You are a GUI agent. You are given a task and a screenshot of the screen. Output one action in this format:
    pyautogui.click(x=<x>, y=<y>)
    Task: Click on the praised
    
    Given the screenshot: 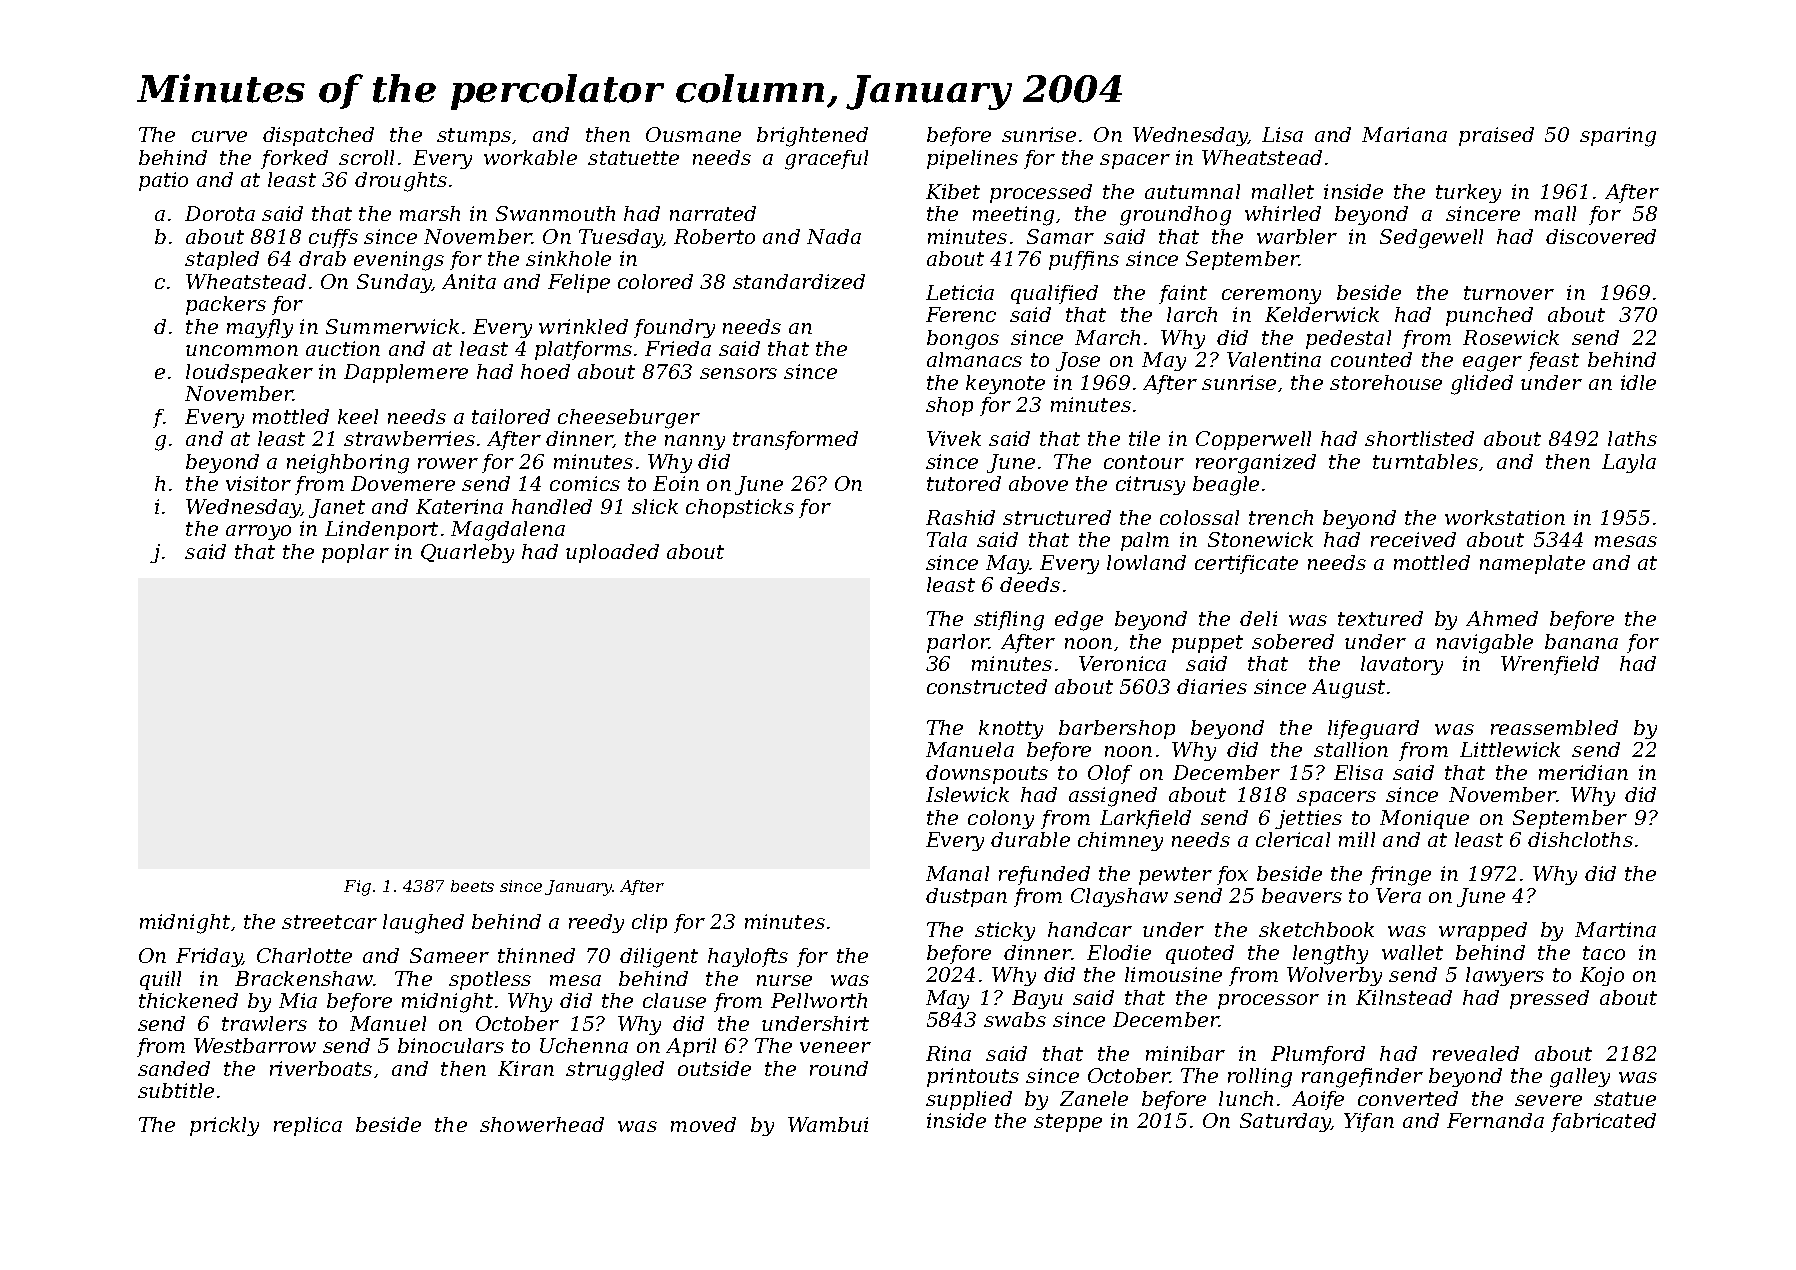 What is the action you would take?
    pyautogui.click(x=1496, y=136)
